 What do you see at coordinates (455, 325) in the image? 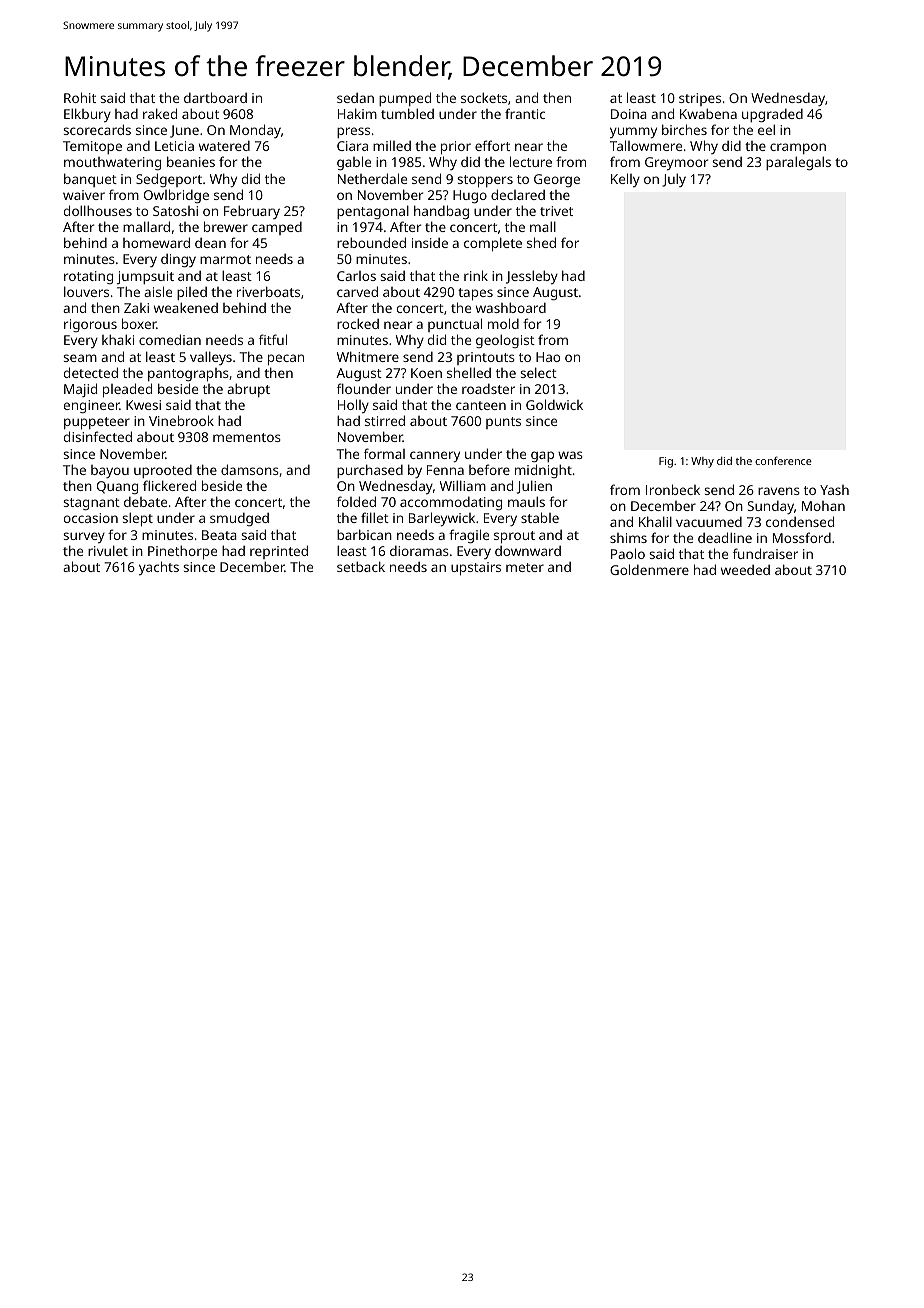
I see `punctual` at bounding box center [455, 325].
